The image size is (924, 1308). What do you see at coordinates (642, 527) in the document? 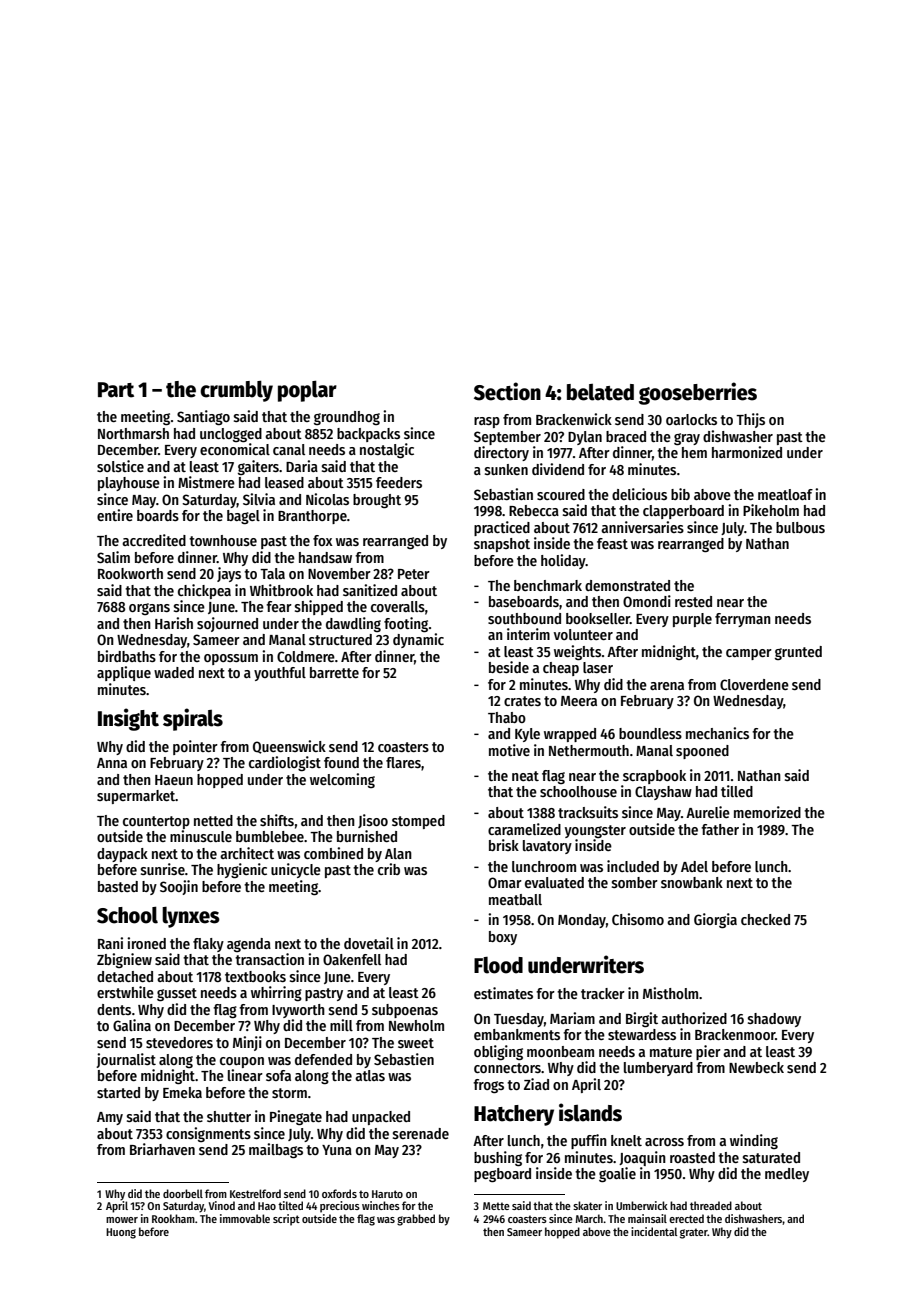
I see `anniversaries` at bounding box center [642, 527].
